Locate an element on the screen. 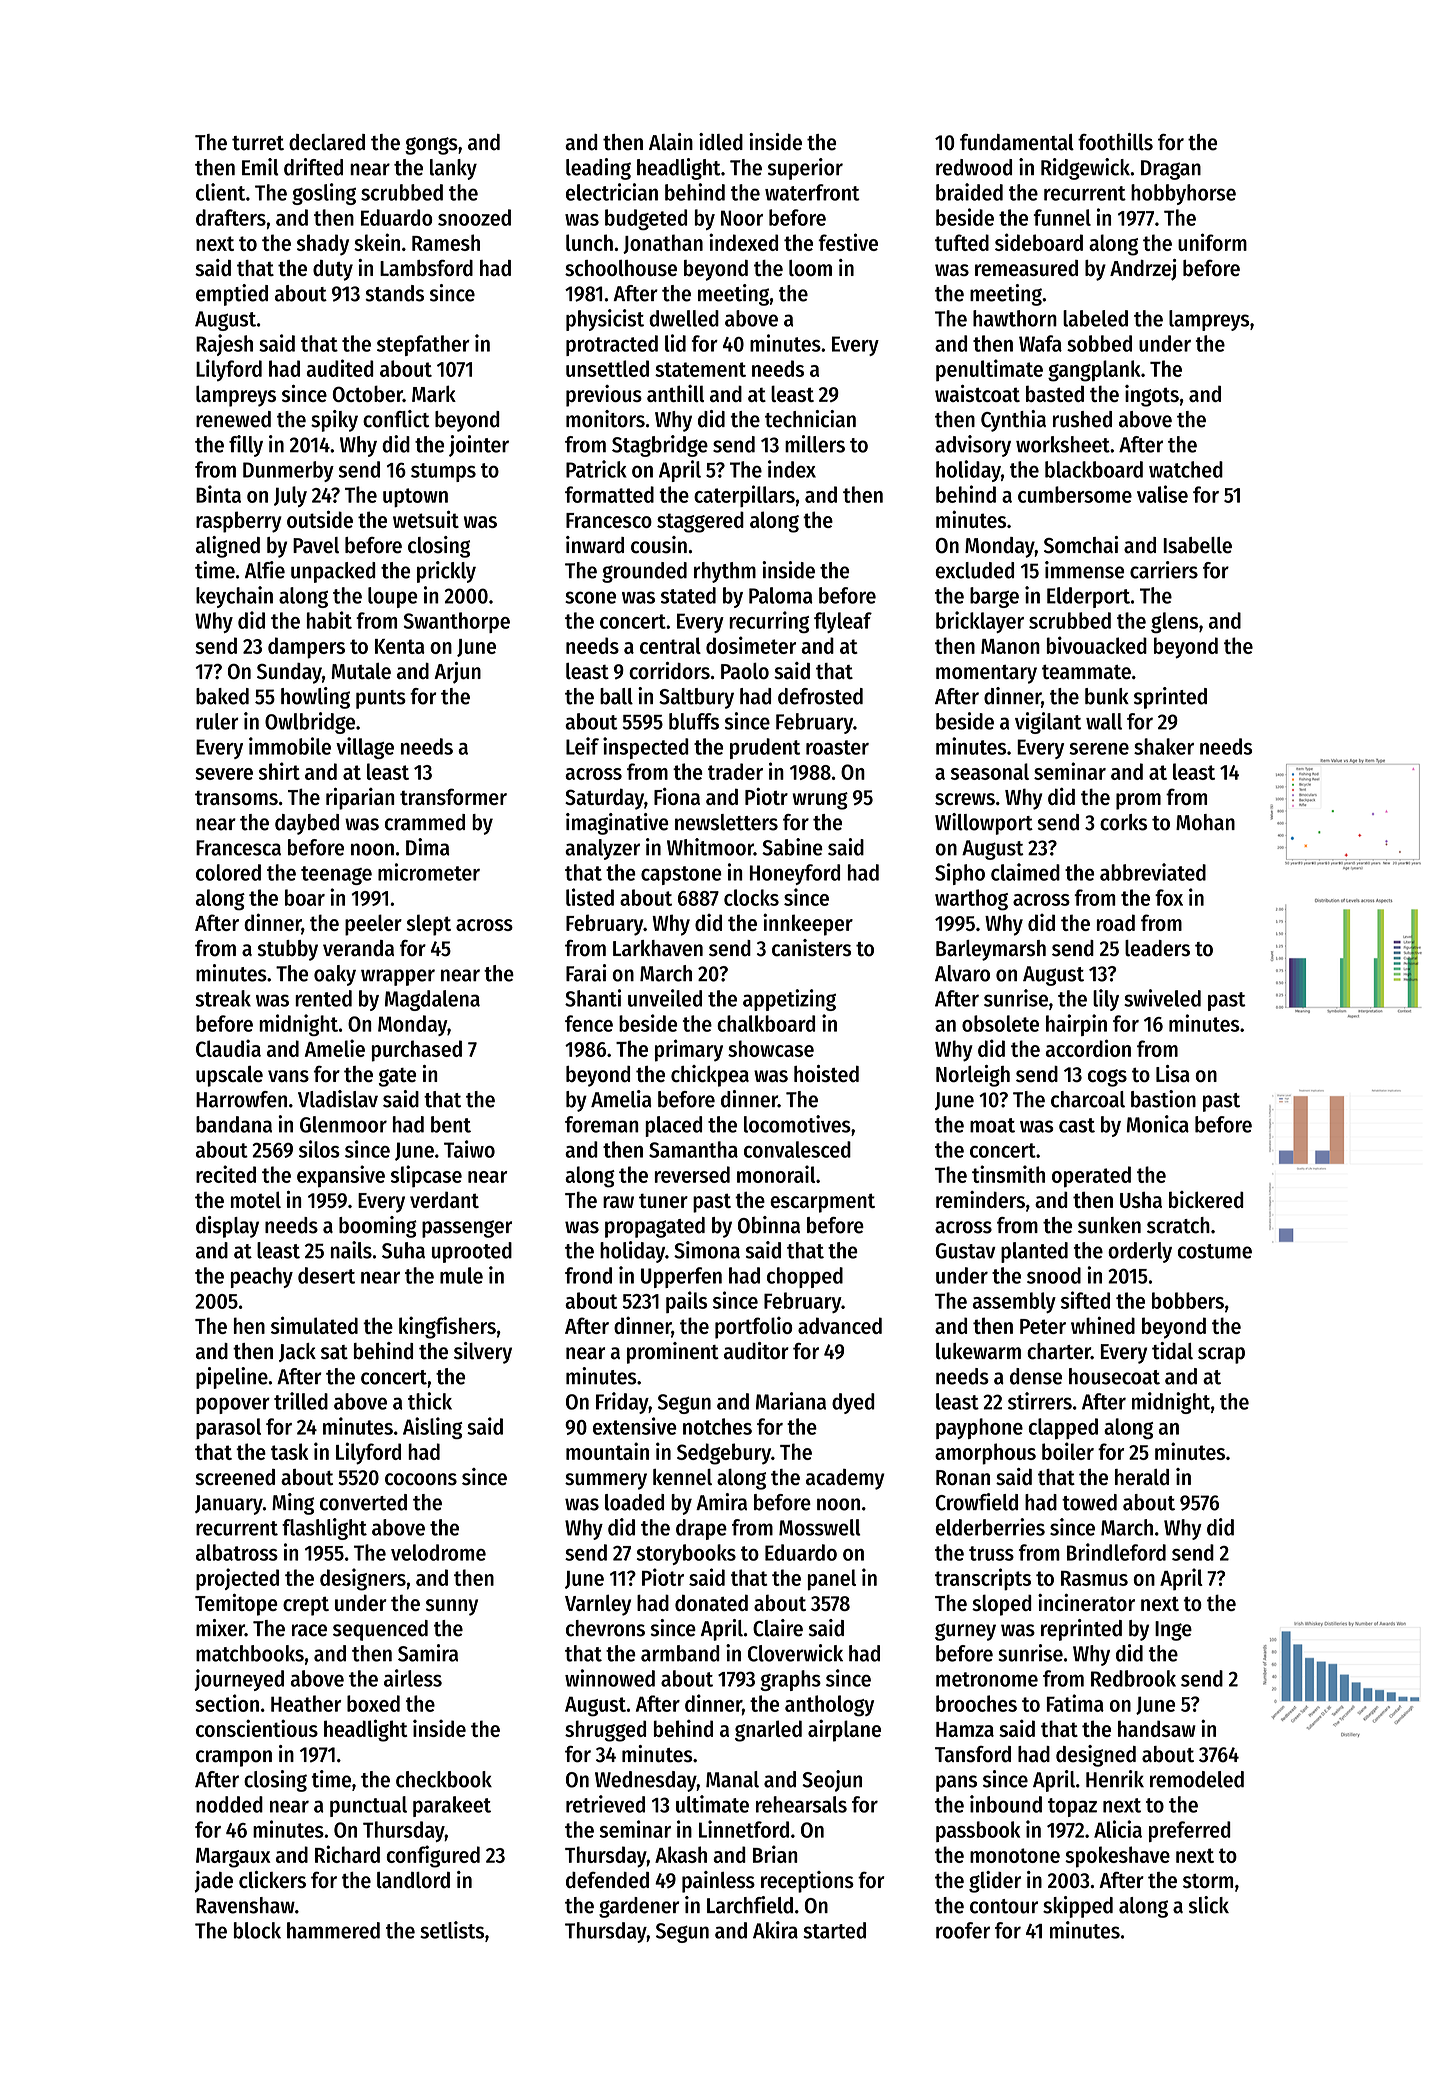  filly is located at coordinates (246, 446).
